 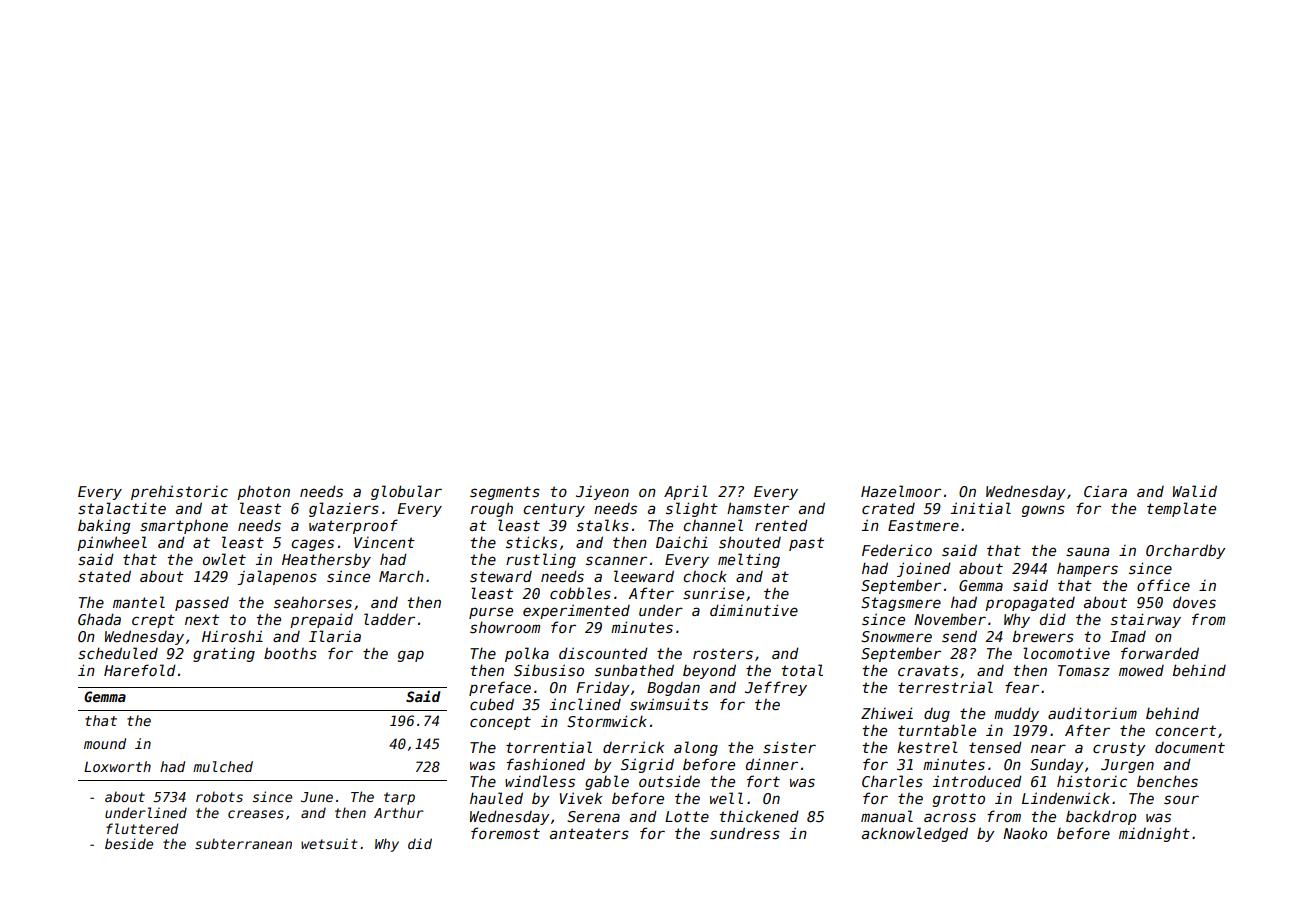 What do you see at coordinates (901, 491) in the screenshot?
I see `Hazelmoor` at bounding box center [901, 491].
